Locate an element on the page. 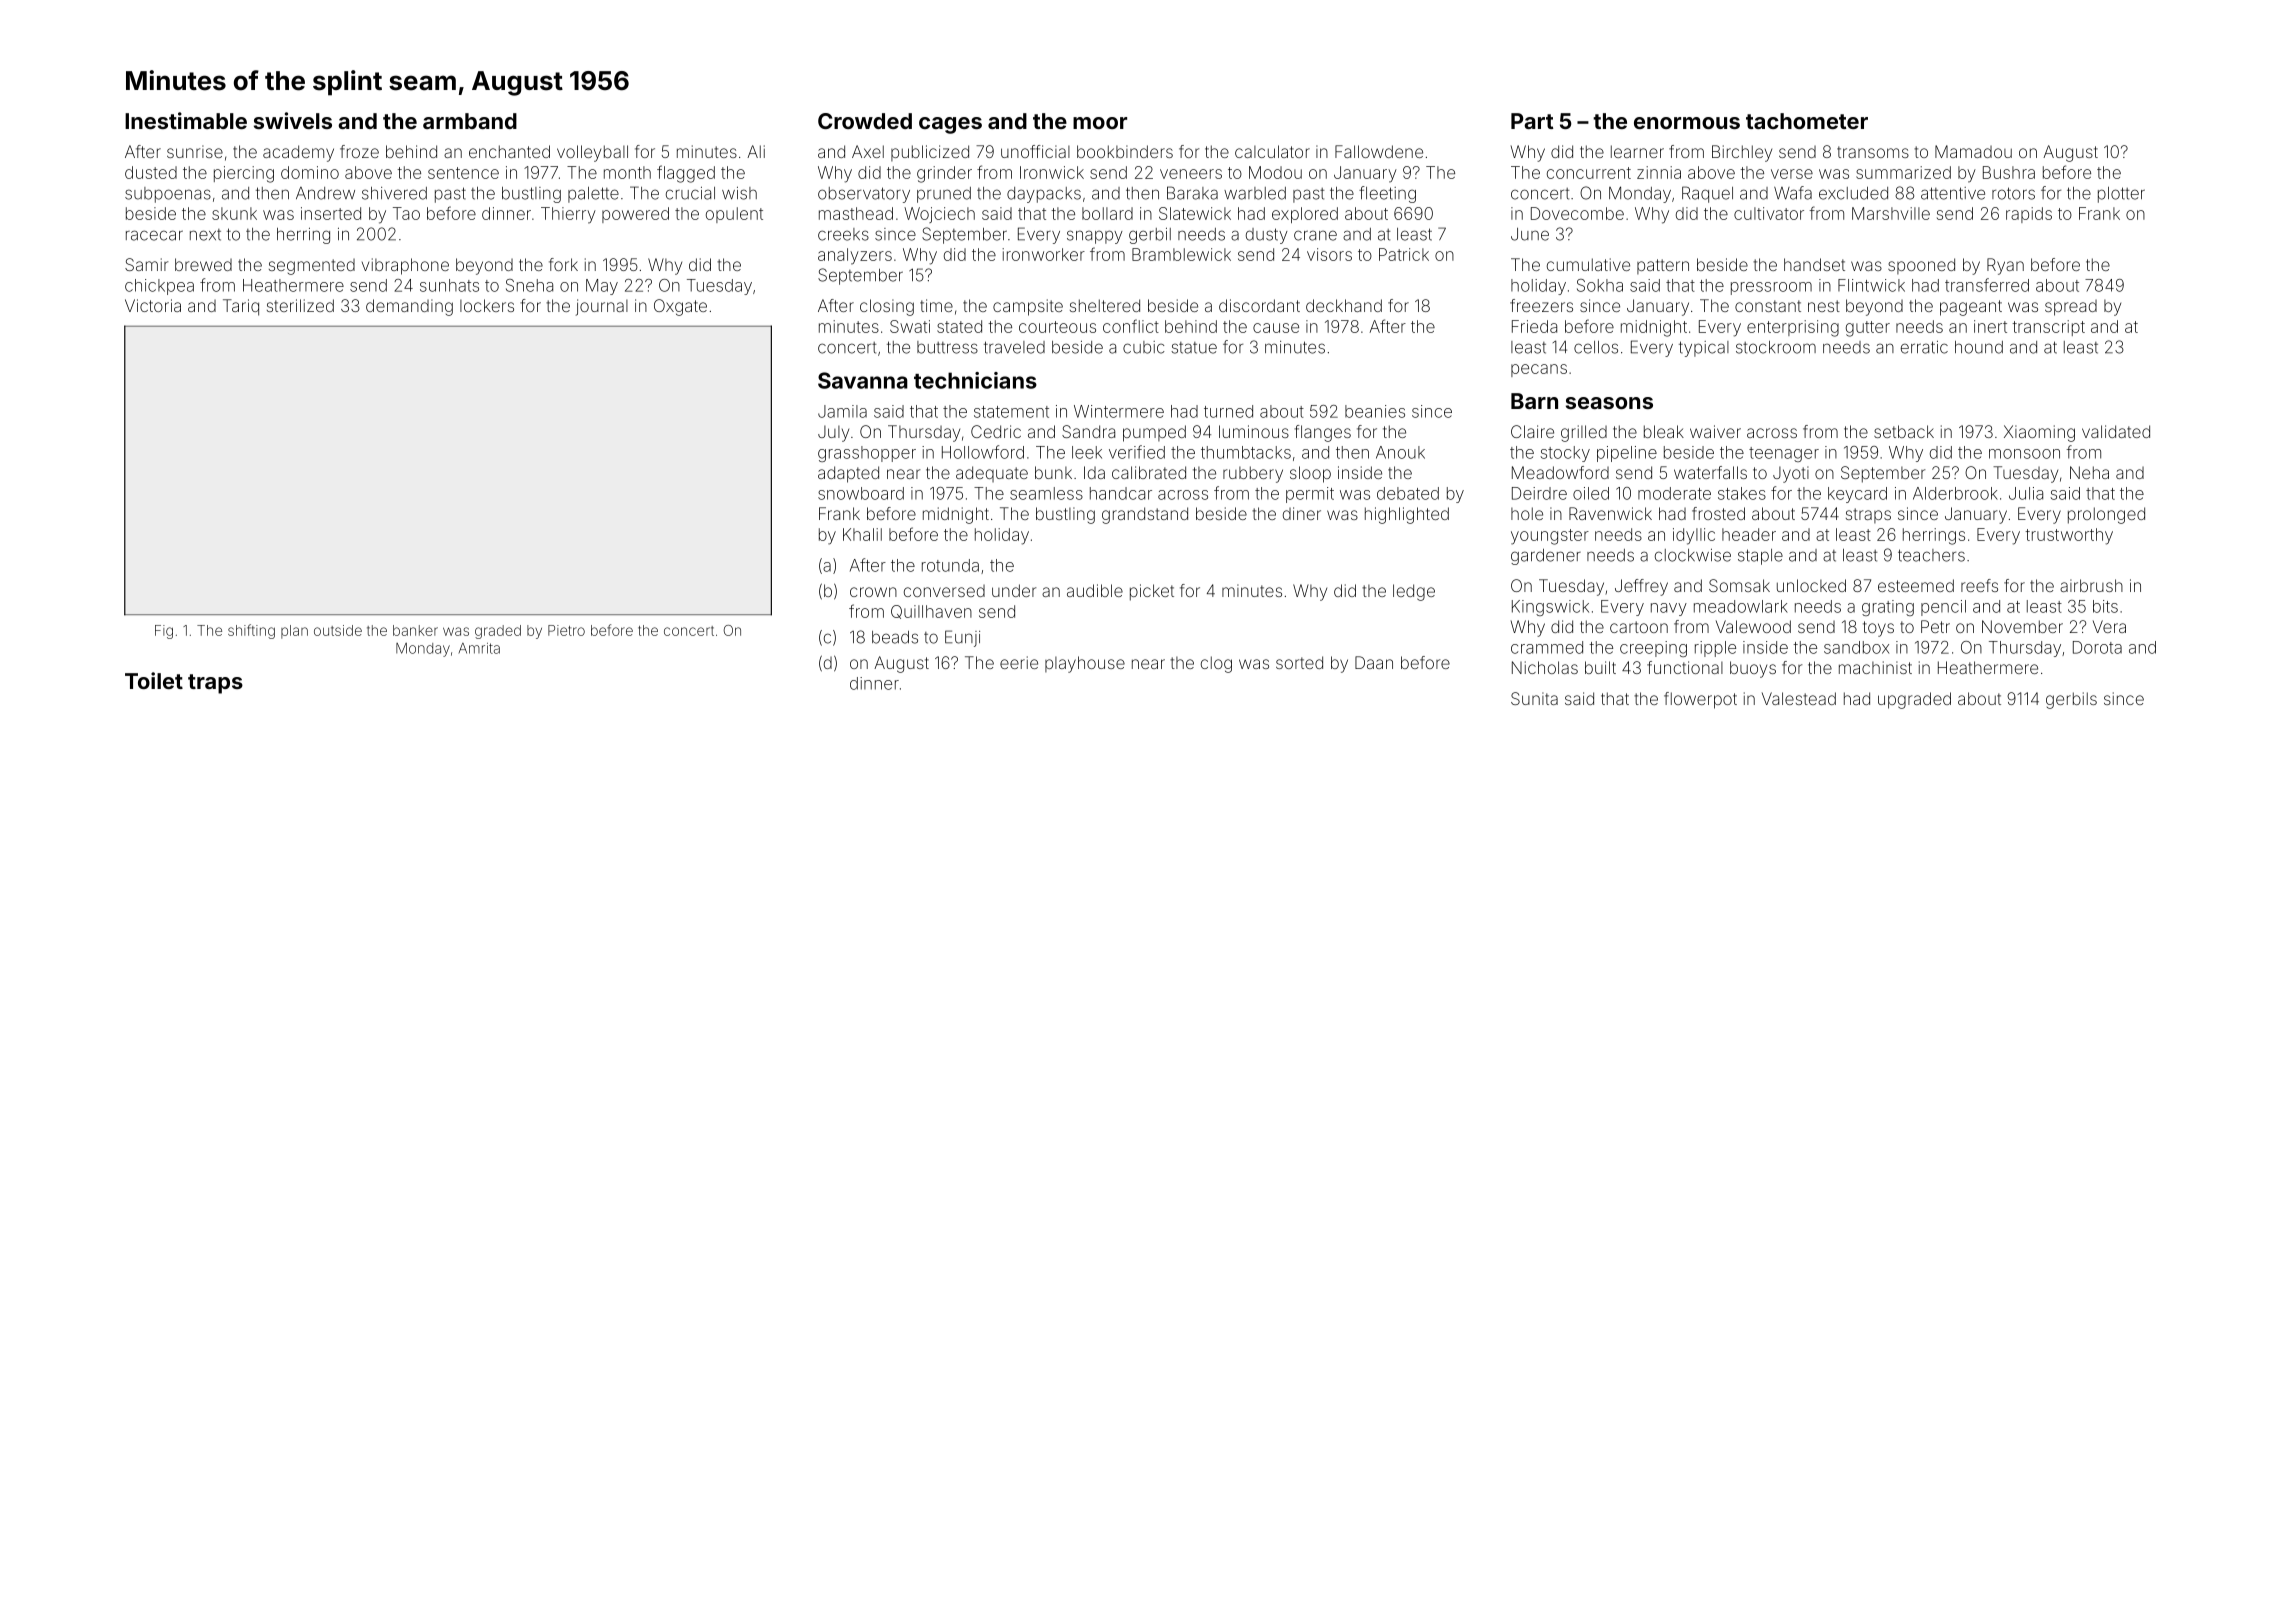 The width and height of the image is (2282, 1614). Amrita is located at coordinates (479, 648).
